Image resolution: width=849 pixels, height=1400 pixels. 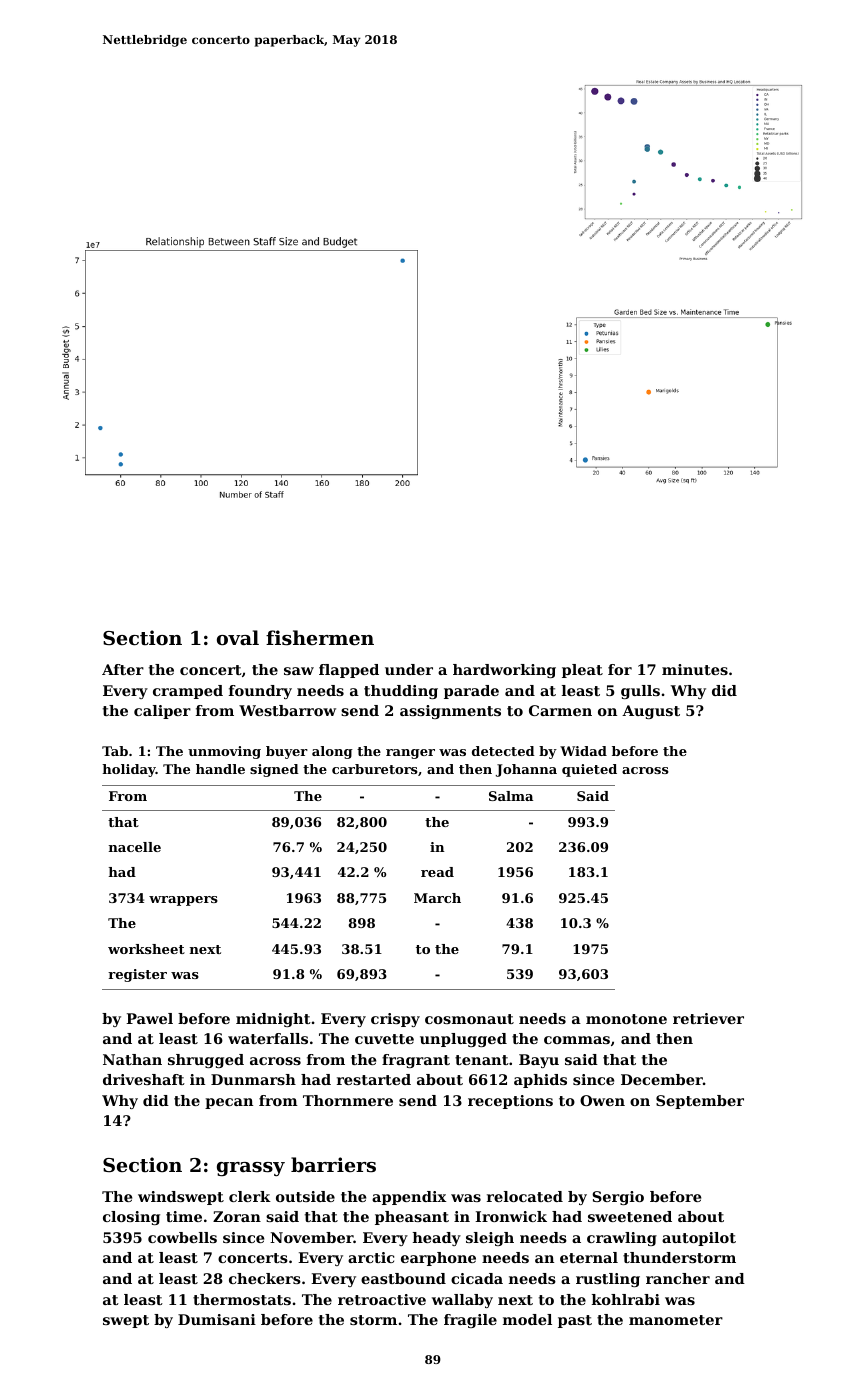 I want to click on monotone, so click(x=626, y=1019).
